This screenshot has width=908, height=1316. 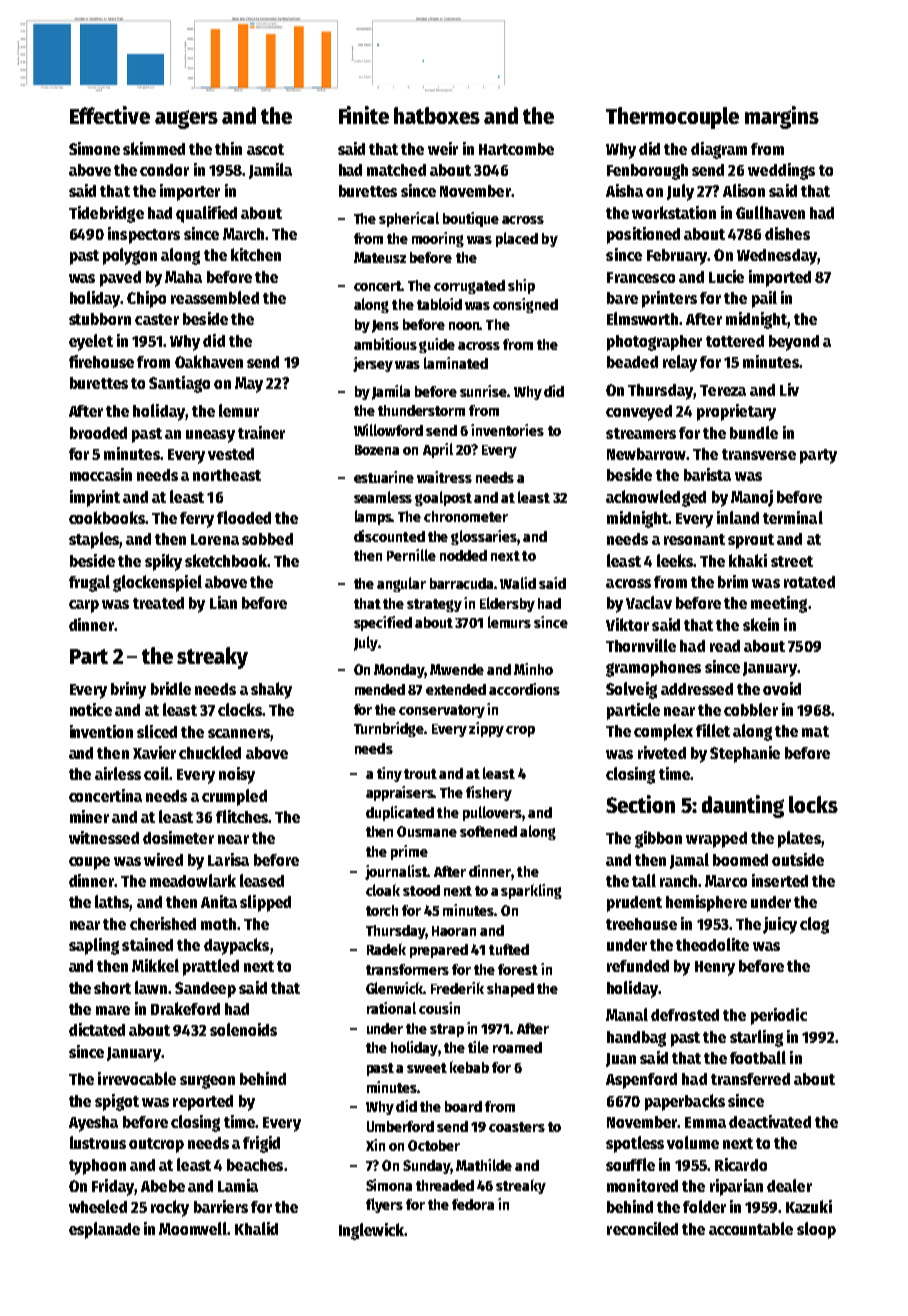 I want to click on leased, so click(x=262, y=880).
